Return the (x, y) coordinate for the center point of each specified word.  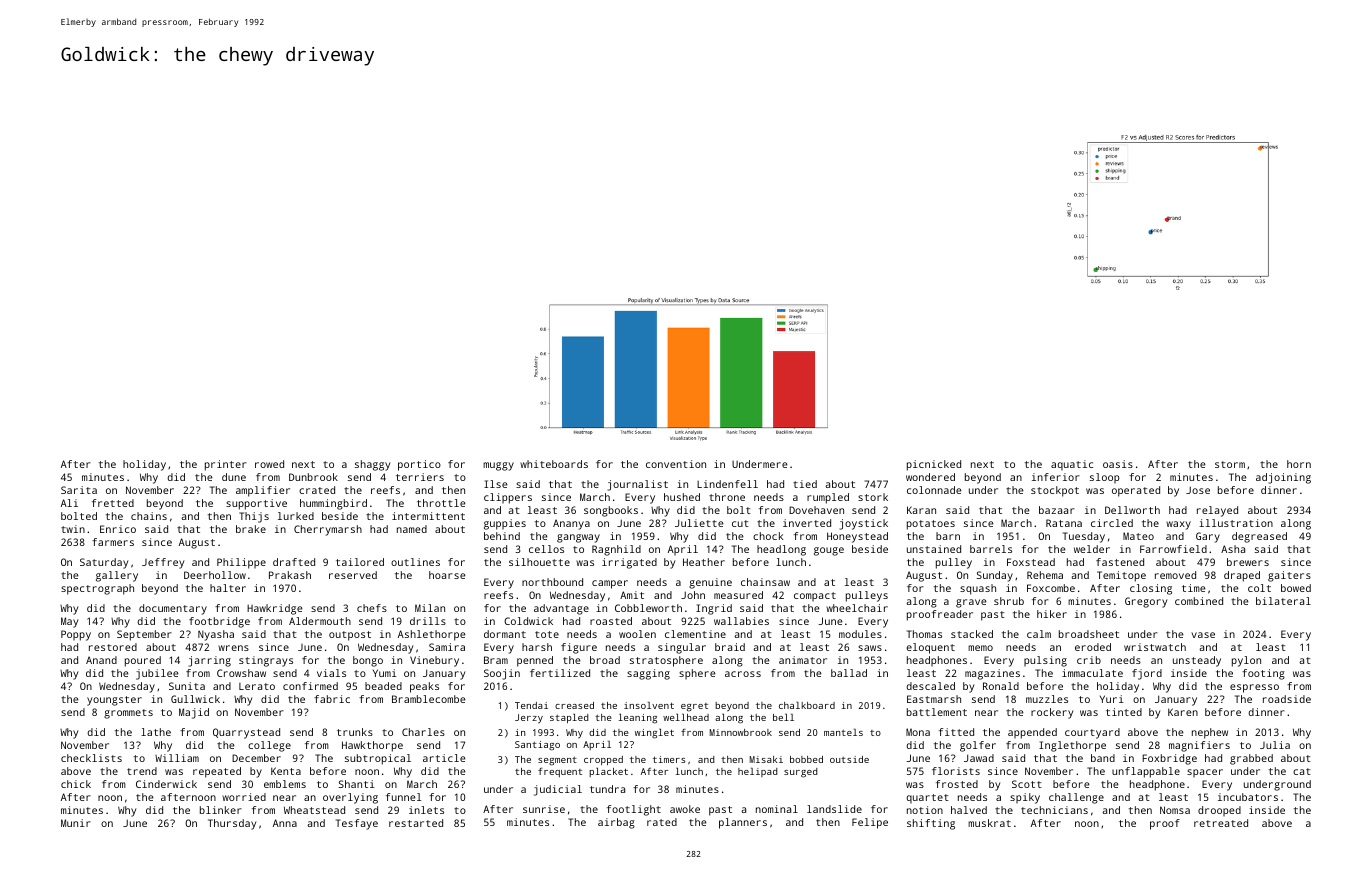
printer (226, 465)
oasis (1118, 464)
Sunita (187, 686)
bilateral (1283, 601)
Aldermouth (320, 621)
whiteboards (554, 464)
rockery (1052, 713)
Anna (285, 823)
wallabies (741, 621)
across (743, 674)
